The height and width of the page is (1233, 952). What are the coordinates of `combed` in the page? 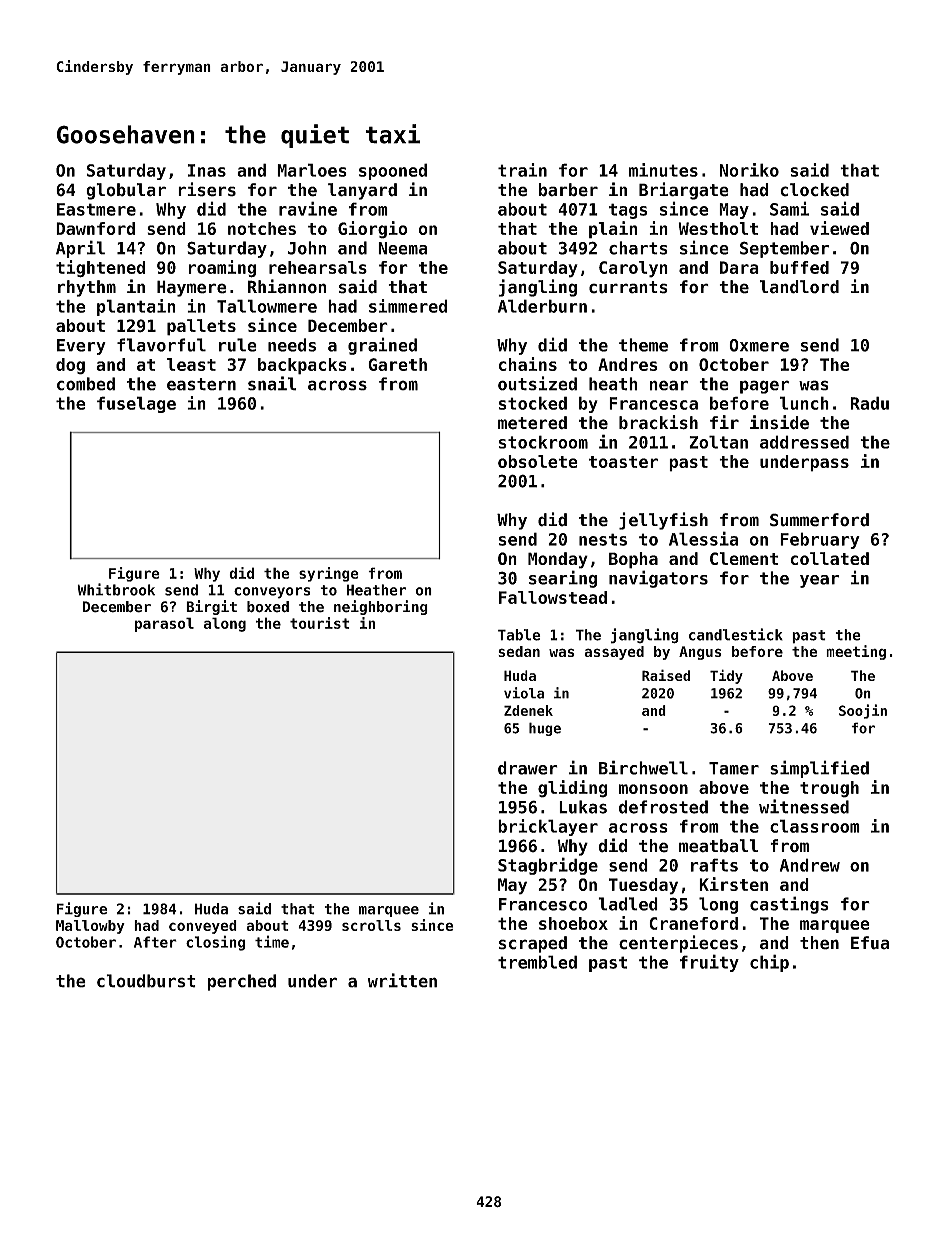 It's located at (86, 384).
